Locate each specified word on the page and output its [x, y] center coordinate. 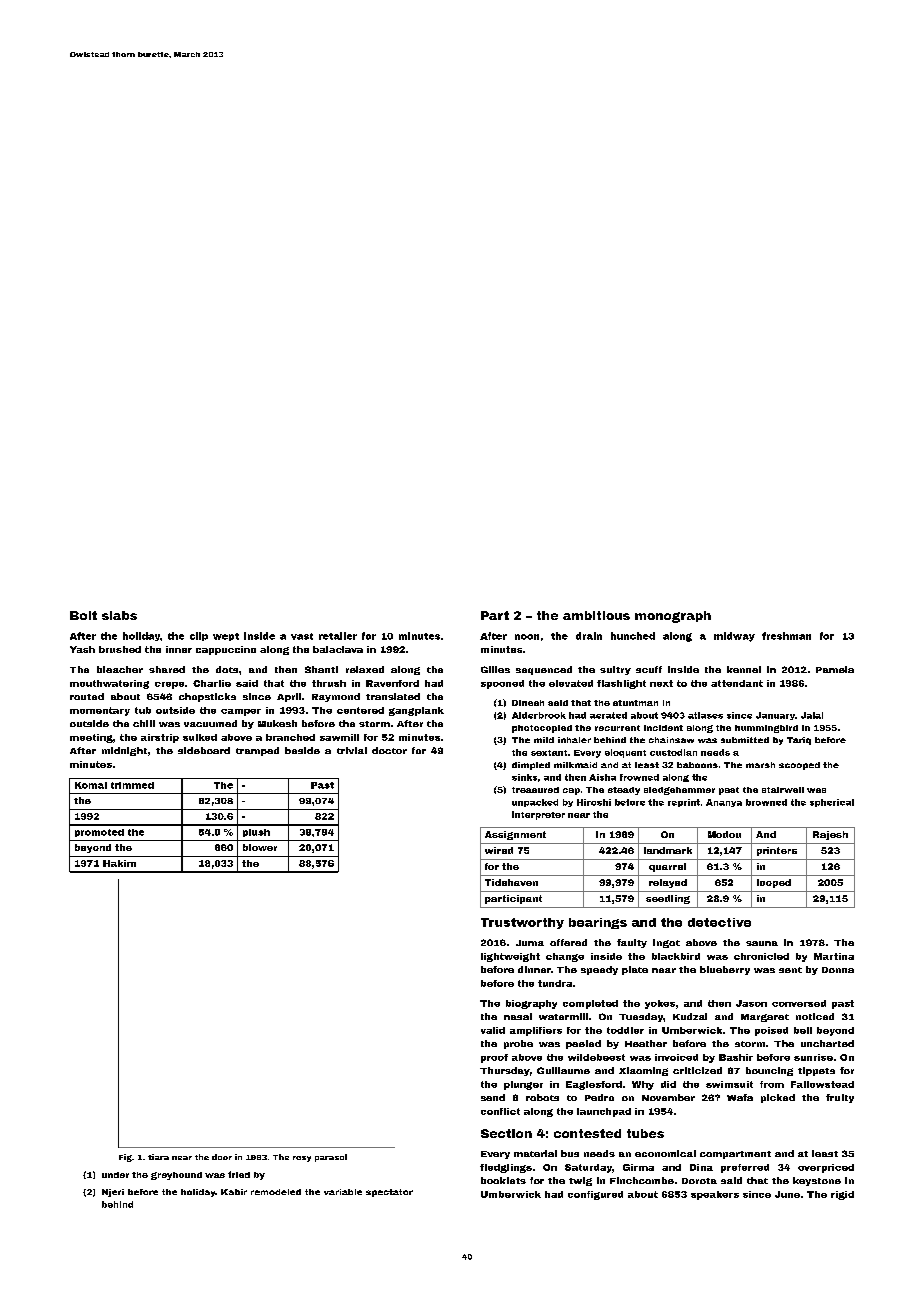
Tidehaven [511, 882]
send [493, 1097]
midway [734, 637]
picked [778, 1098]
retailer [338, 636]
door [222, 1157]
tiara [158, 1157]
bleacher [120, 669]
